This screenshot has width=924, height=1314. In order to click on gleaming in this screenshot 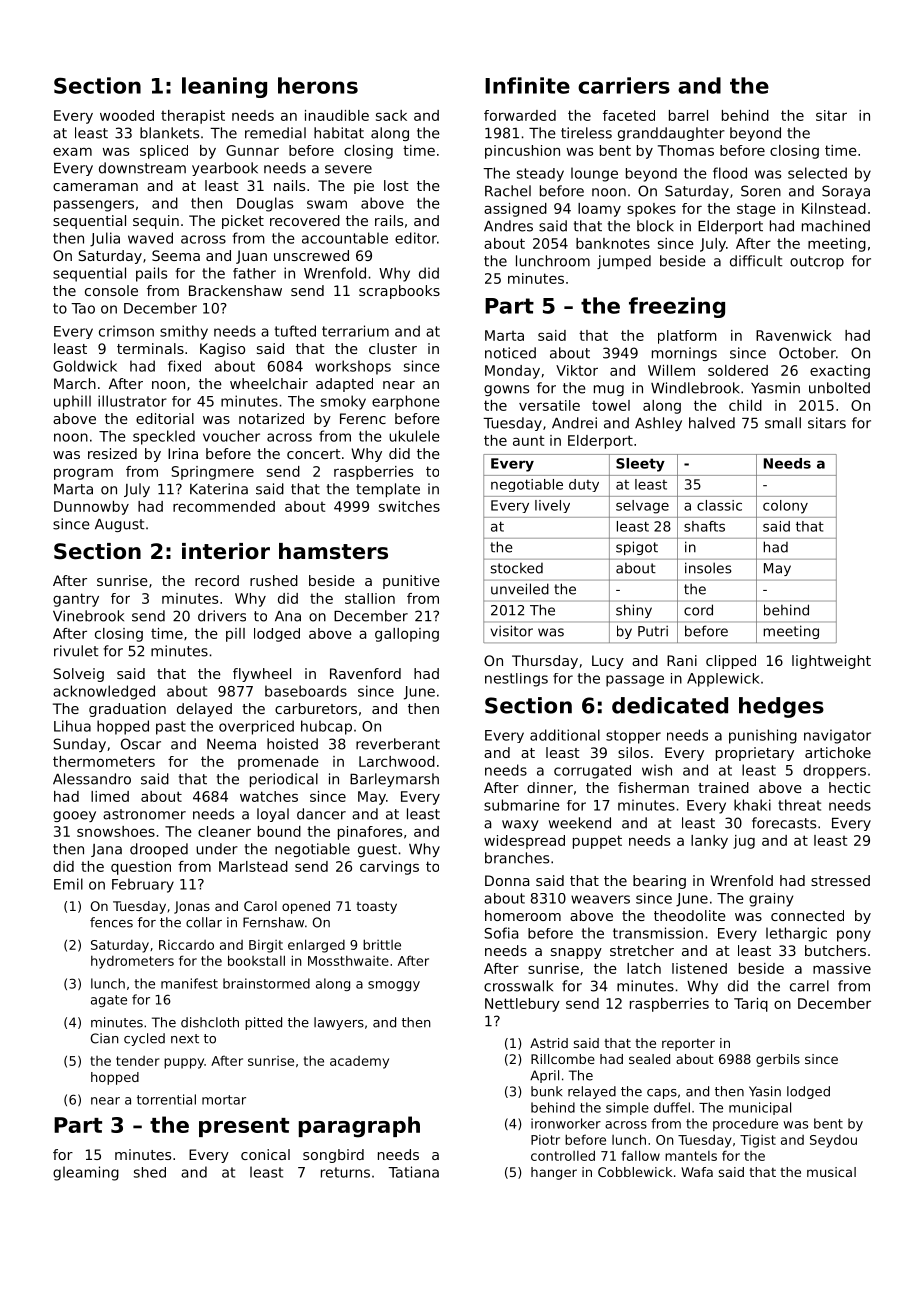, I will do `click(86, 1173)`.
